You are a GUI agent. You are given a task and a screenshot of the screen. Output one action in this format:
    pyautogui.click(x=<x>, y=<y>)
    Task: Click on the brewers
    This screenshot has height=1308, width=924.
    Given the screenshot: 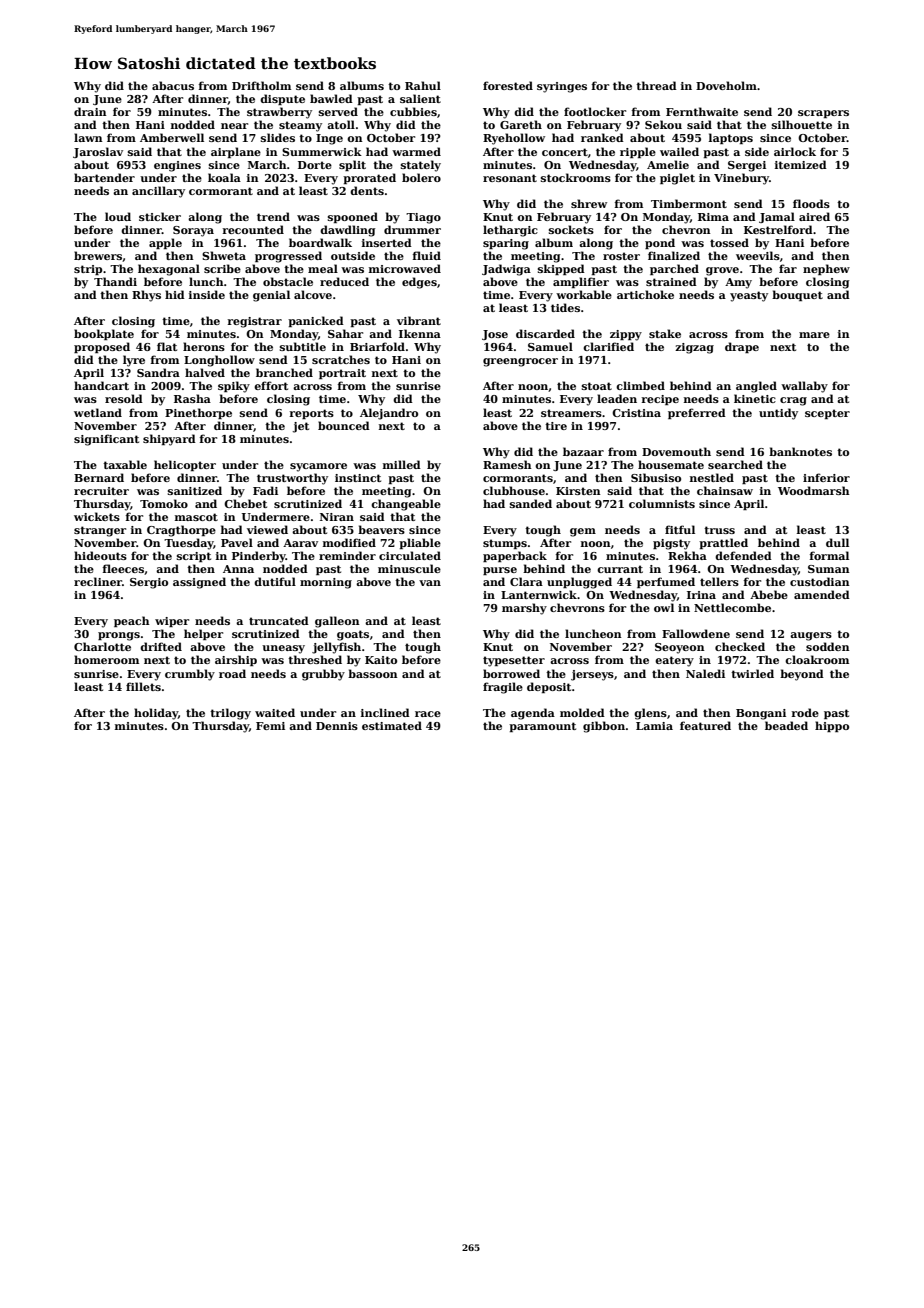 What is the action you would take?
    pyautogui.click(x=98, y=255)
